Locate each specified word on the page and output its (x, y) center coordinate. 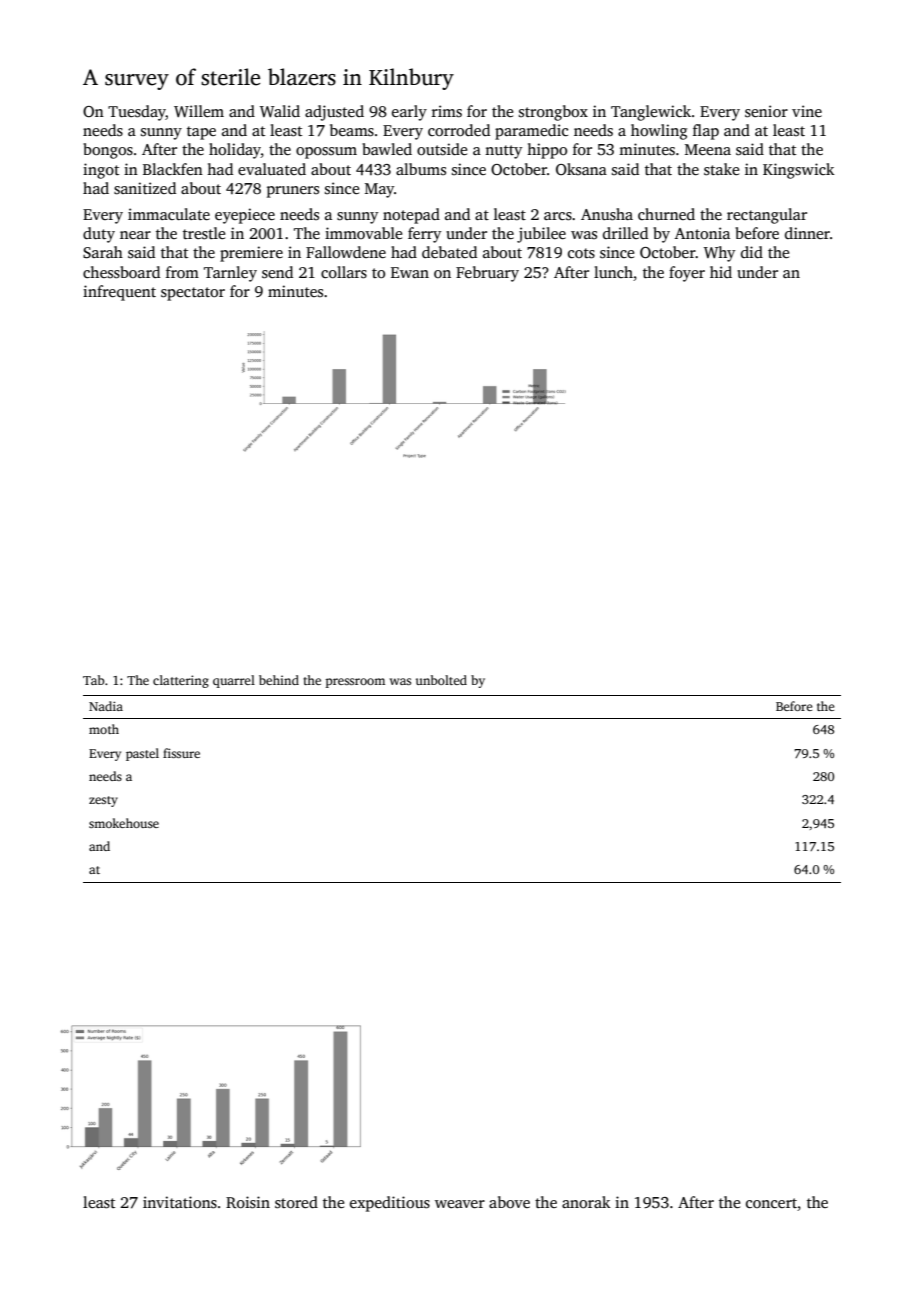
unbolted (441, 680)
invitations (180, 1202)
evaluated (272, 169)
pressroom (355, 683)
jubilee (541, 235)
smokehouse (124, 823)
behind (279, 680)
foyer (687, 274)
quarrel (234, 681)
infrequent (119, 293)
